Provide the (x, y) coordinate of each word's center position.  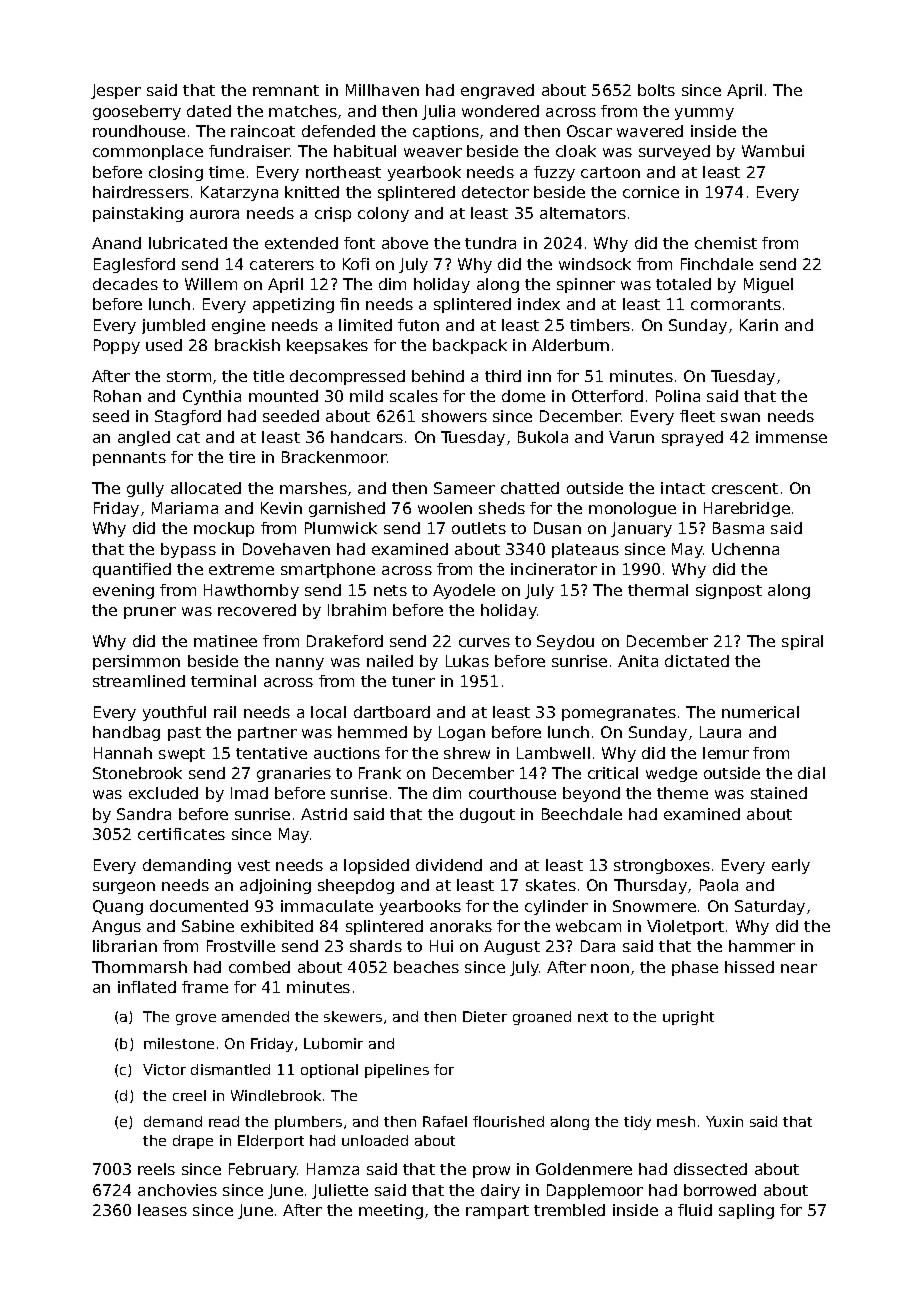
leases (162, 1210)
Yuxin (724, 1121)
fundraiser (249, 151)
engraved (497, 91)
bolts (656, 90)
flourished (508, 1121)
